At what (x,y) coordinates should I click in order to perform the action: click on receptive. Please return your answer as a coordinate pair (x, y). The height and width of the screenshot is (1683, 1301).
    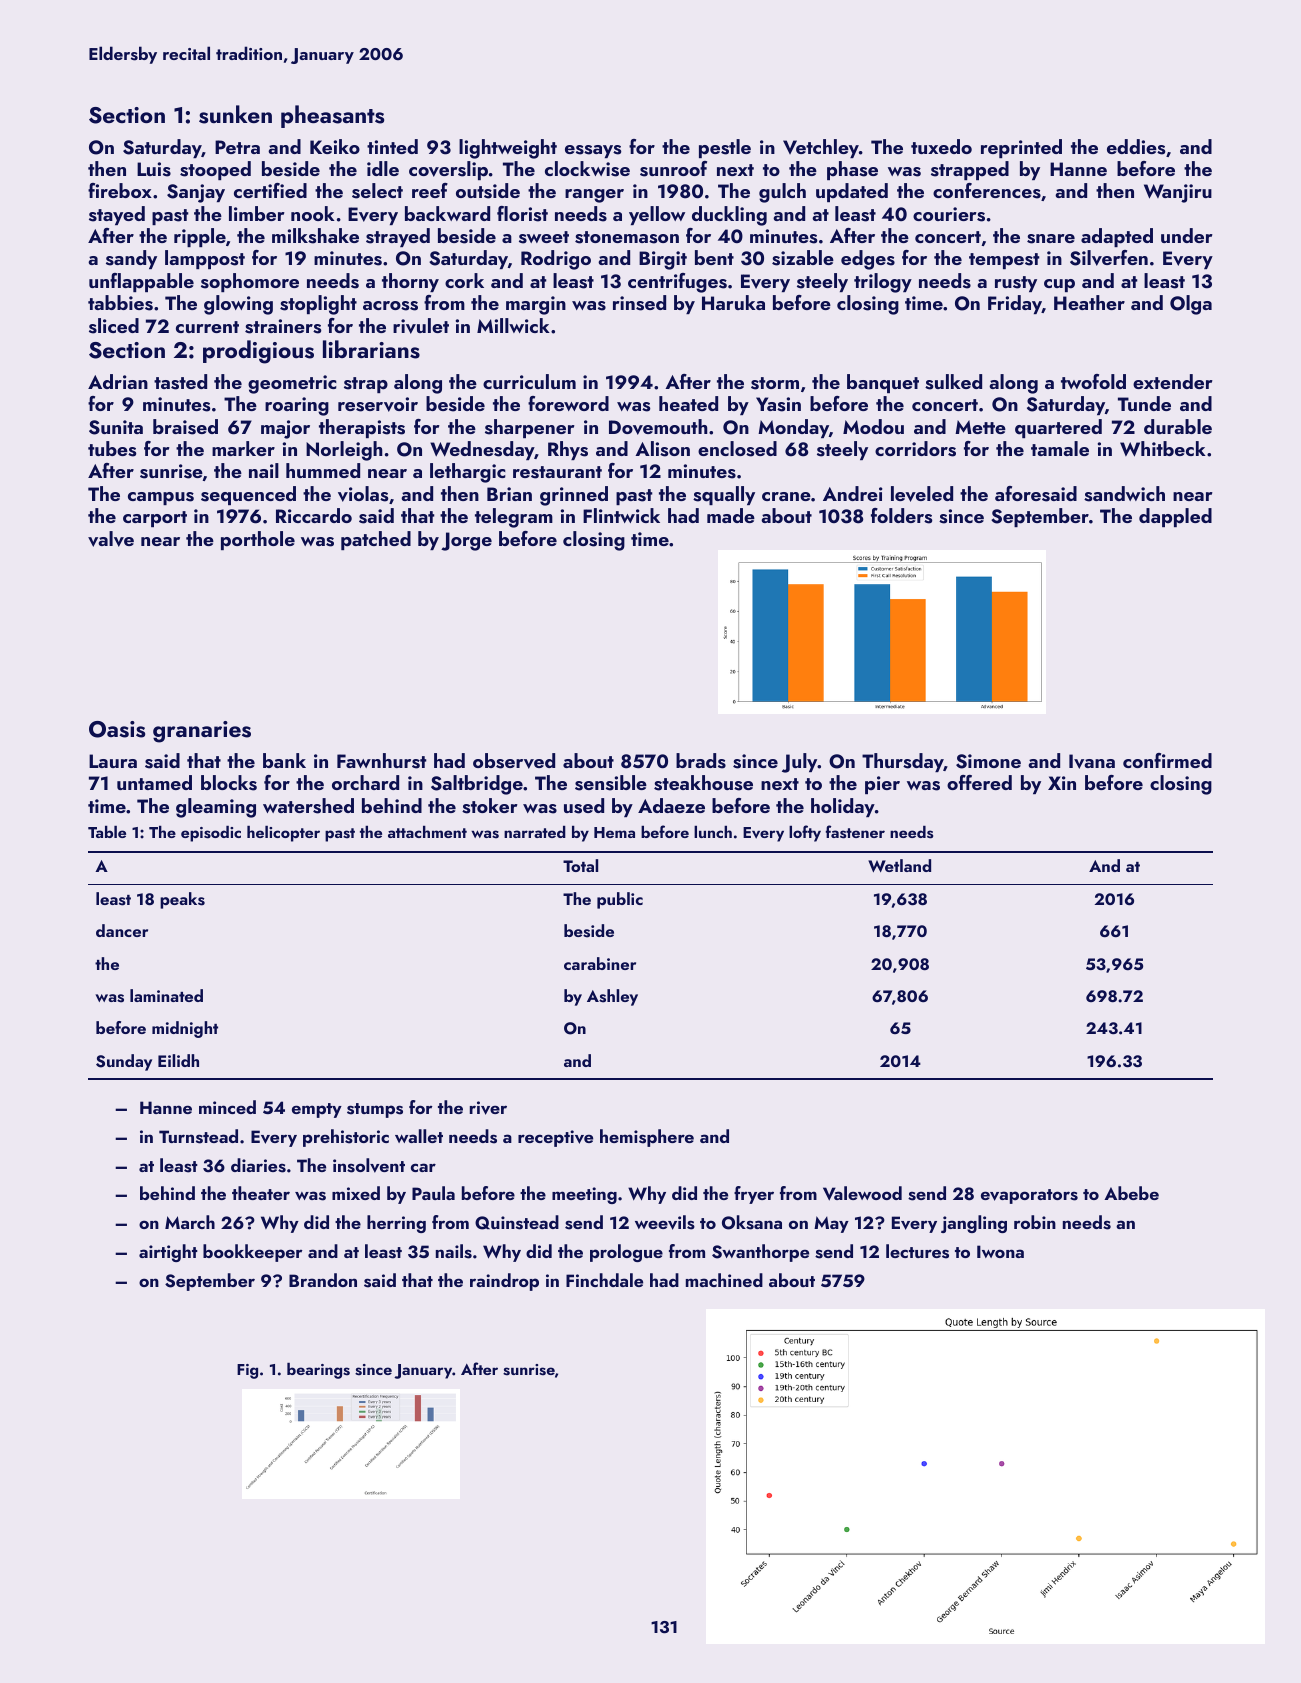
    Looking at the image, I should click on (555, 1138).
